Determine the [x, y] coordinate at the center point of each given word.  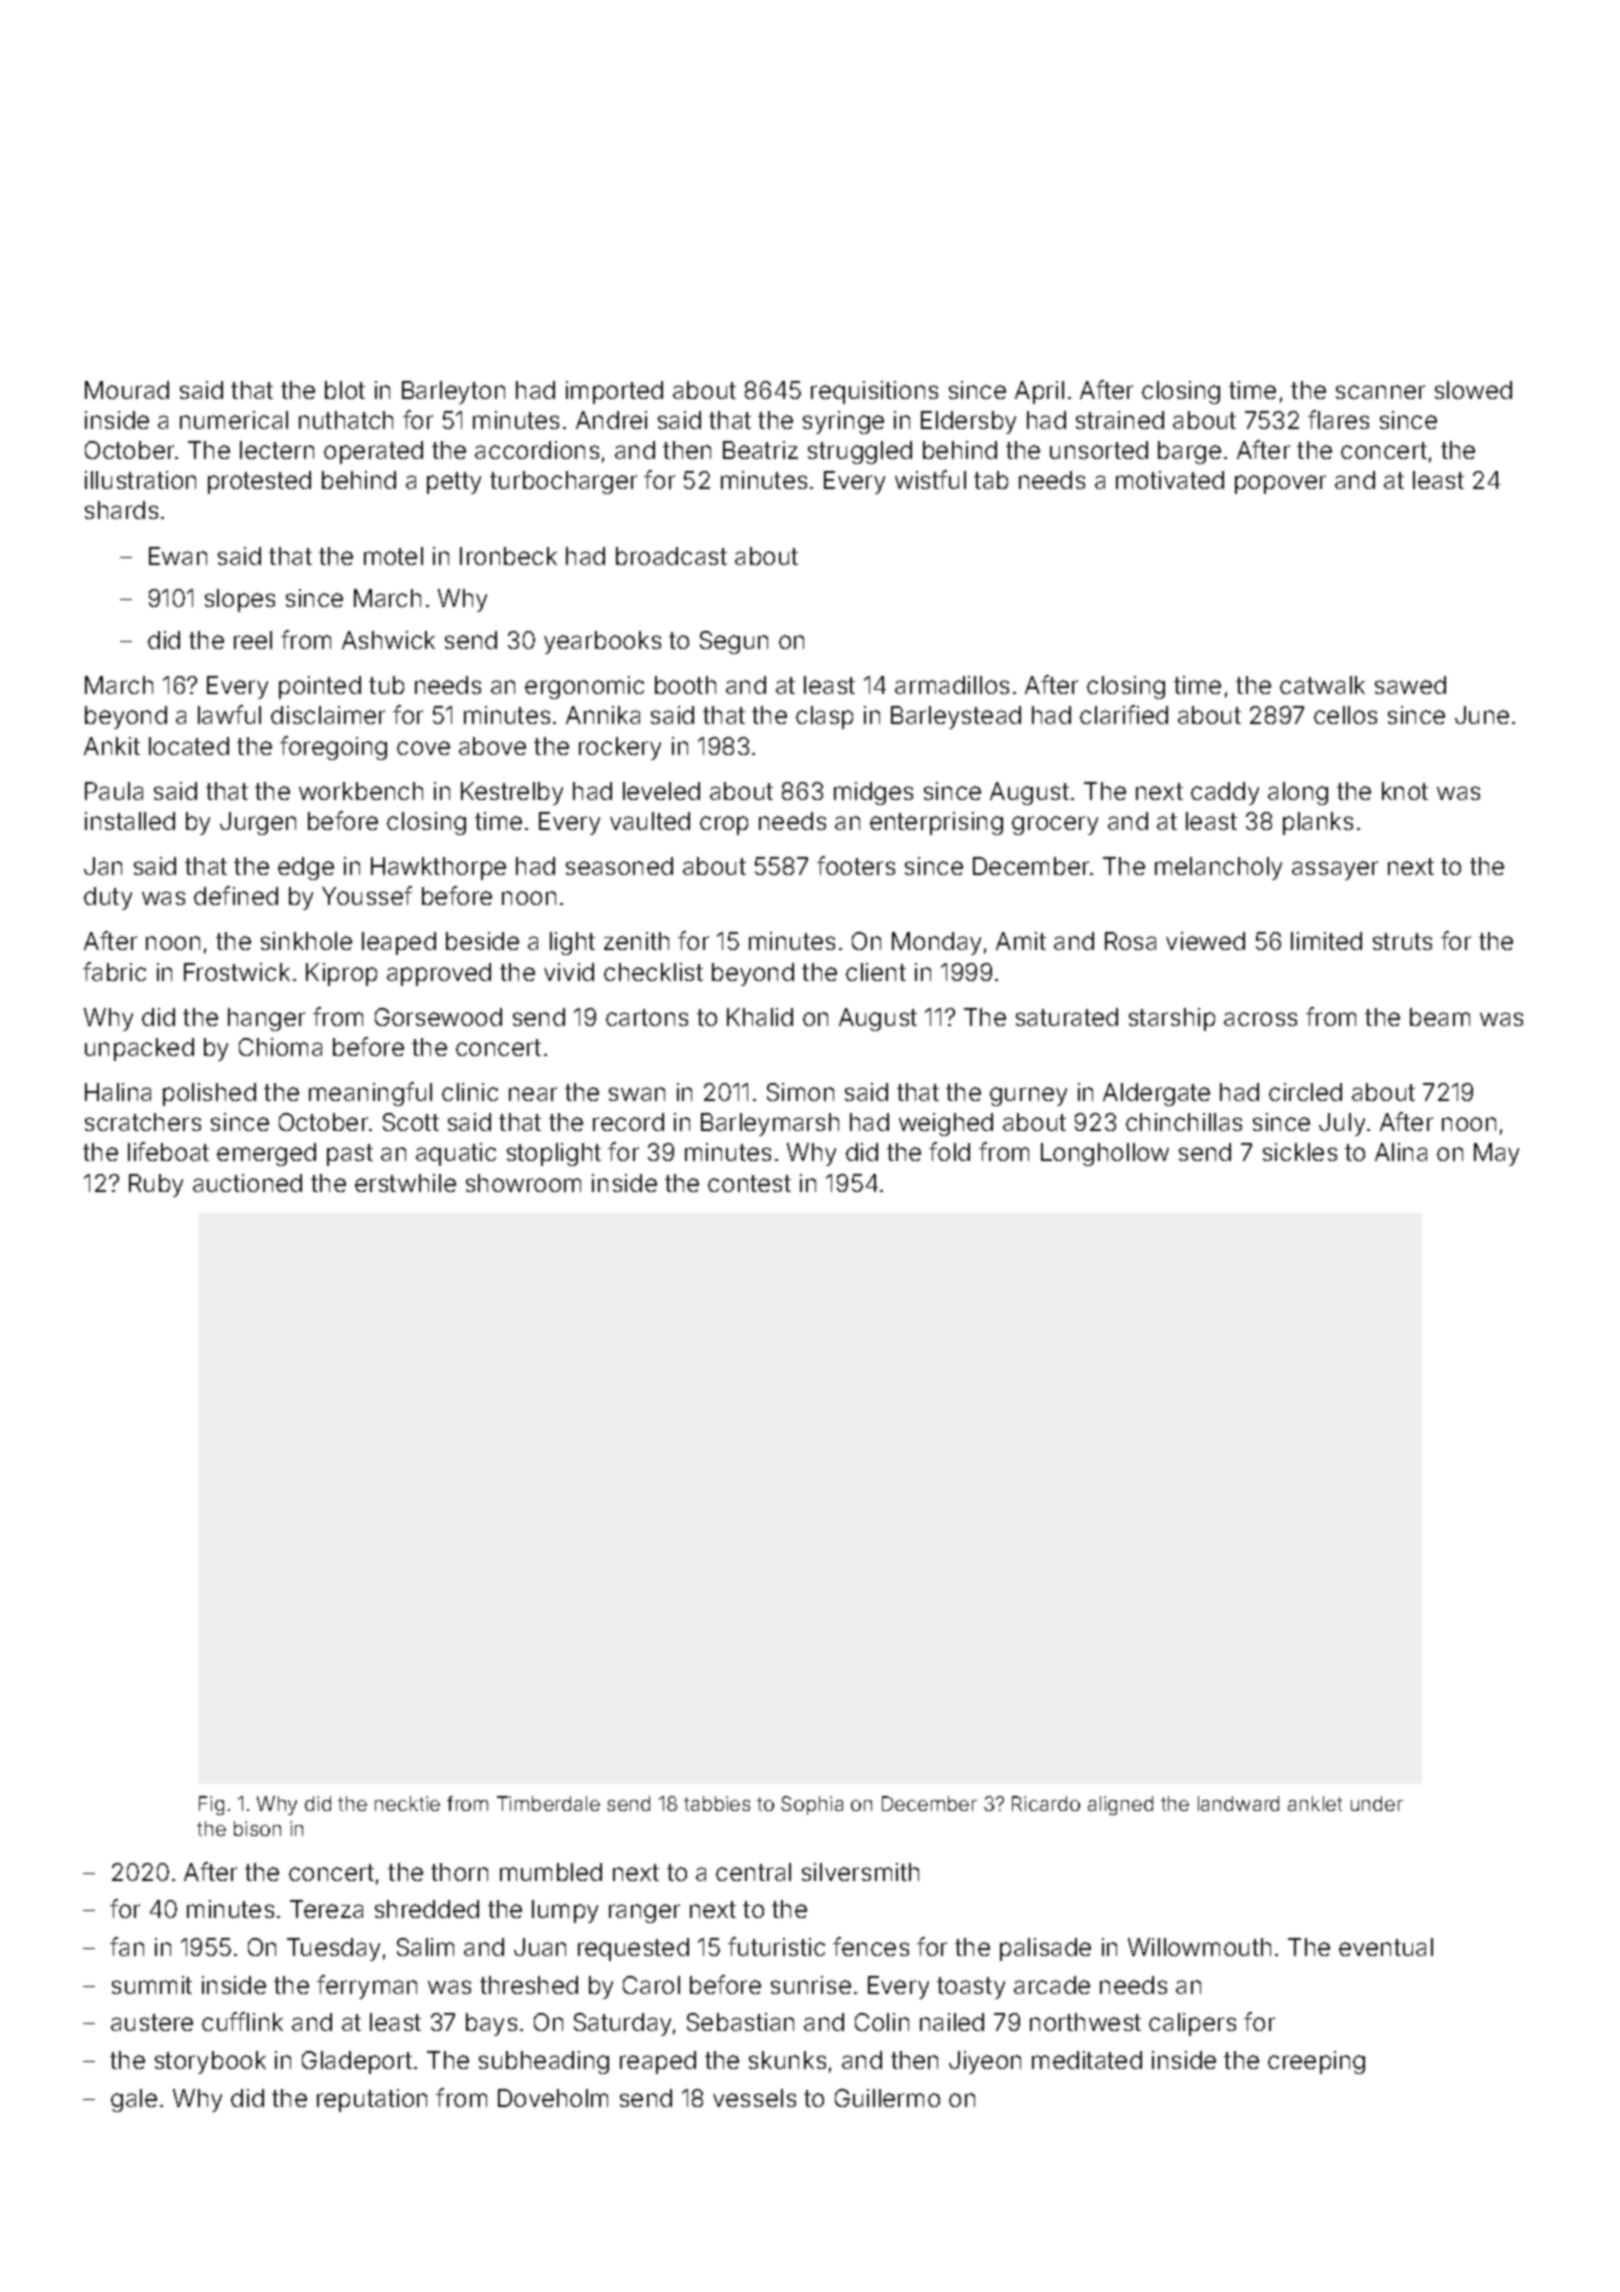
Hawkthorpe [438, 868]
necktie [407, 1803]
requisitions [874, 392]
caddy [1225, 793]
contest [749, 1183]
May [1496, 1154]
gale [134, 2100]
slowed [1473, 390]
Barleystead [956, 717]
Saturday [622, 2024]
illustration [140, 480]
